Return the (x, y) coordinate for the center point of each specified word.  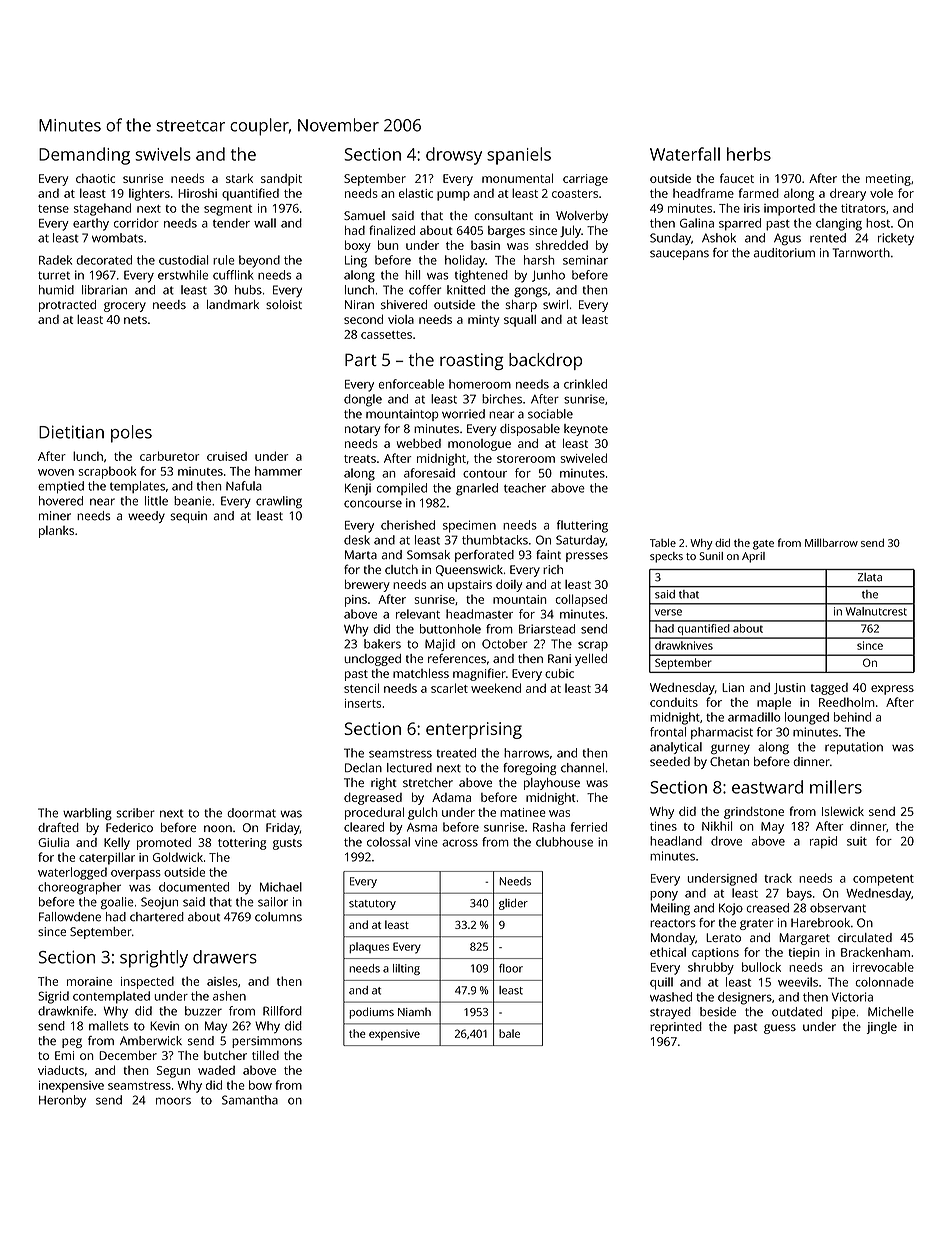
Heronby (62, 1101)
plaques (369, 947)
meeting (888, 180)
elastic (416, 193)
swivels (163, 154)
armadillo (754, 717)
